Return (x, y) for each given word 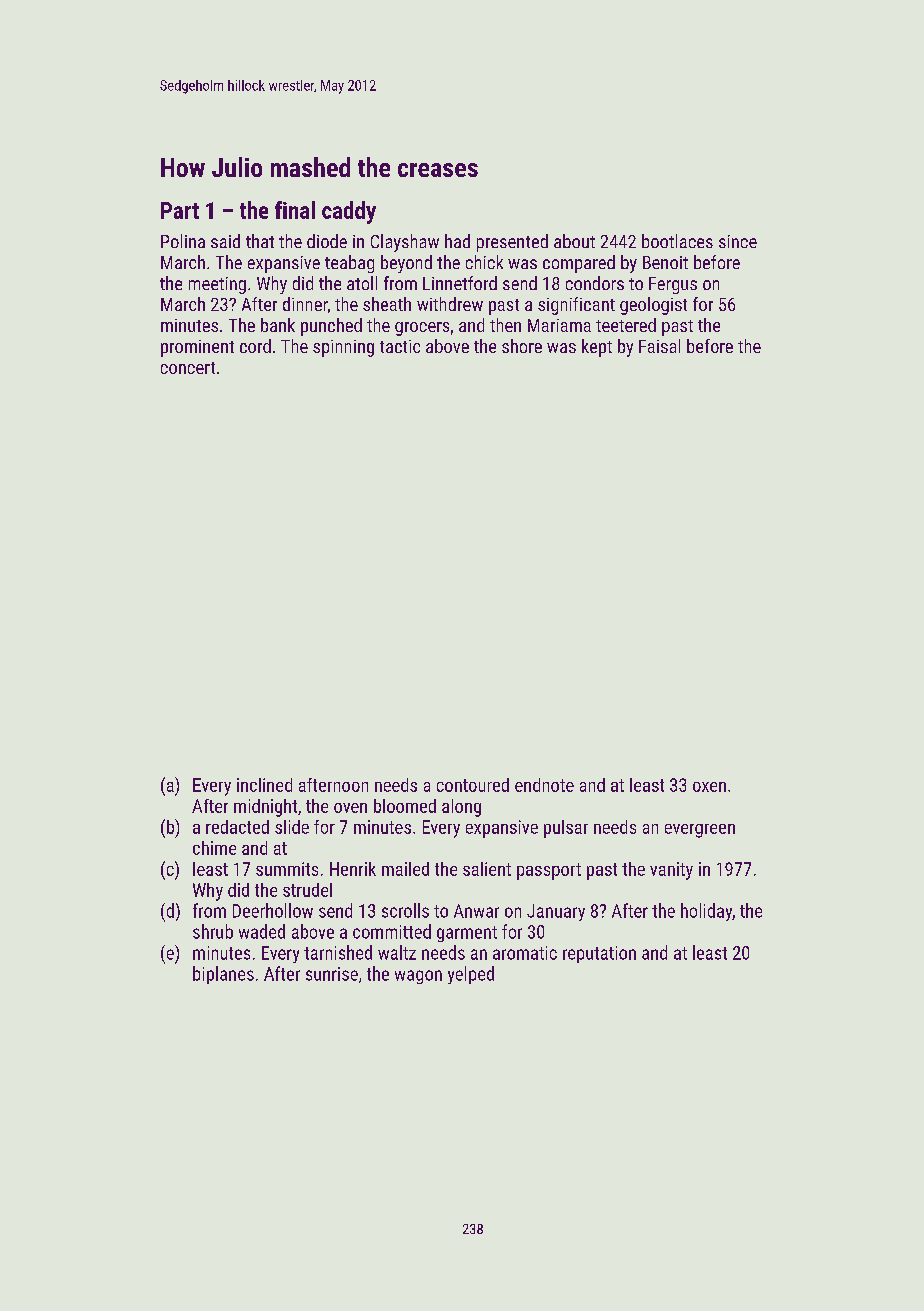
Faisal (659, 346)
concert (188, 368)
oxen (709, 787)
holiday (706, 912)
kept (597, 348)
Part (180, 210)
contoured (473, 785)
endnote (544, 785)
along (461, 808)
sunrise (332, 974)
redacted (237, 827)
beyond (406, 264)
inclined (264, 785)
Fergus (673, 285)
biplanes (223, 975)
